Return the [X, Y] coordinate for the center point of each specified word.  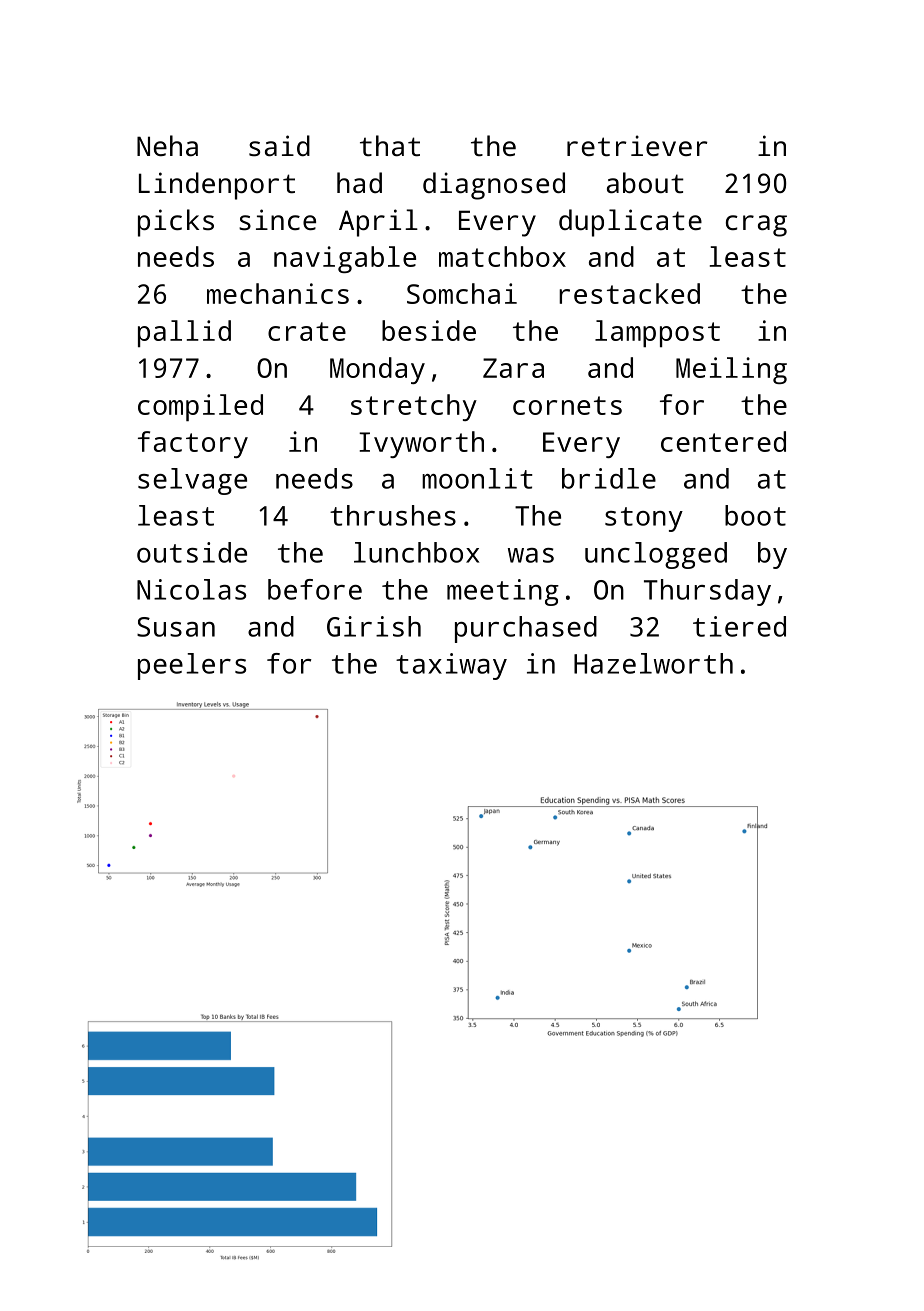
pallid [184, 333]
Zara [513, 368]
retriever [637, 145]
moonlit [477, 478]
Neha [167, 145]
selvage [192, 481]
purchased [526, 629]
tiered [739, 626]
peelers [192, 666]
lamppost [657, 333]
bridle [609, 478]
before [315, 589]
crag [756, 226]
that [390, 145]
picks [176, 223]
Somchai [462, 293]
